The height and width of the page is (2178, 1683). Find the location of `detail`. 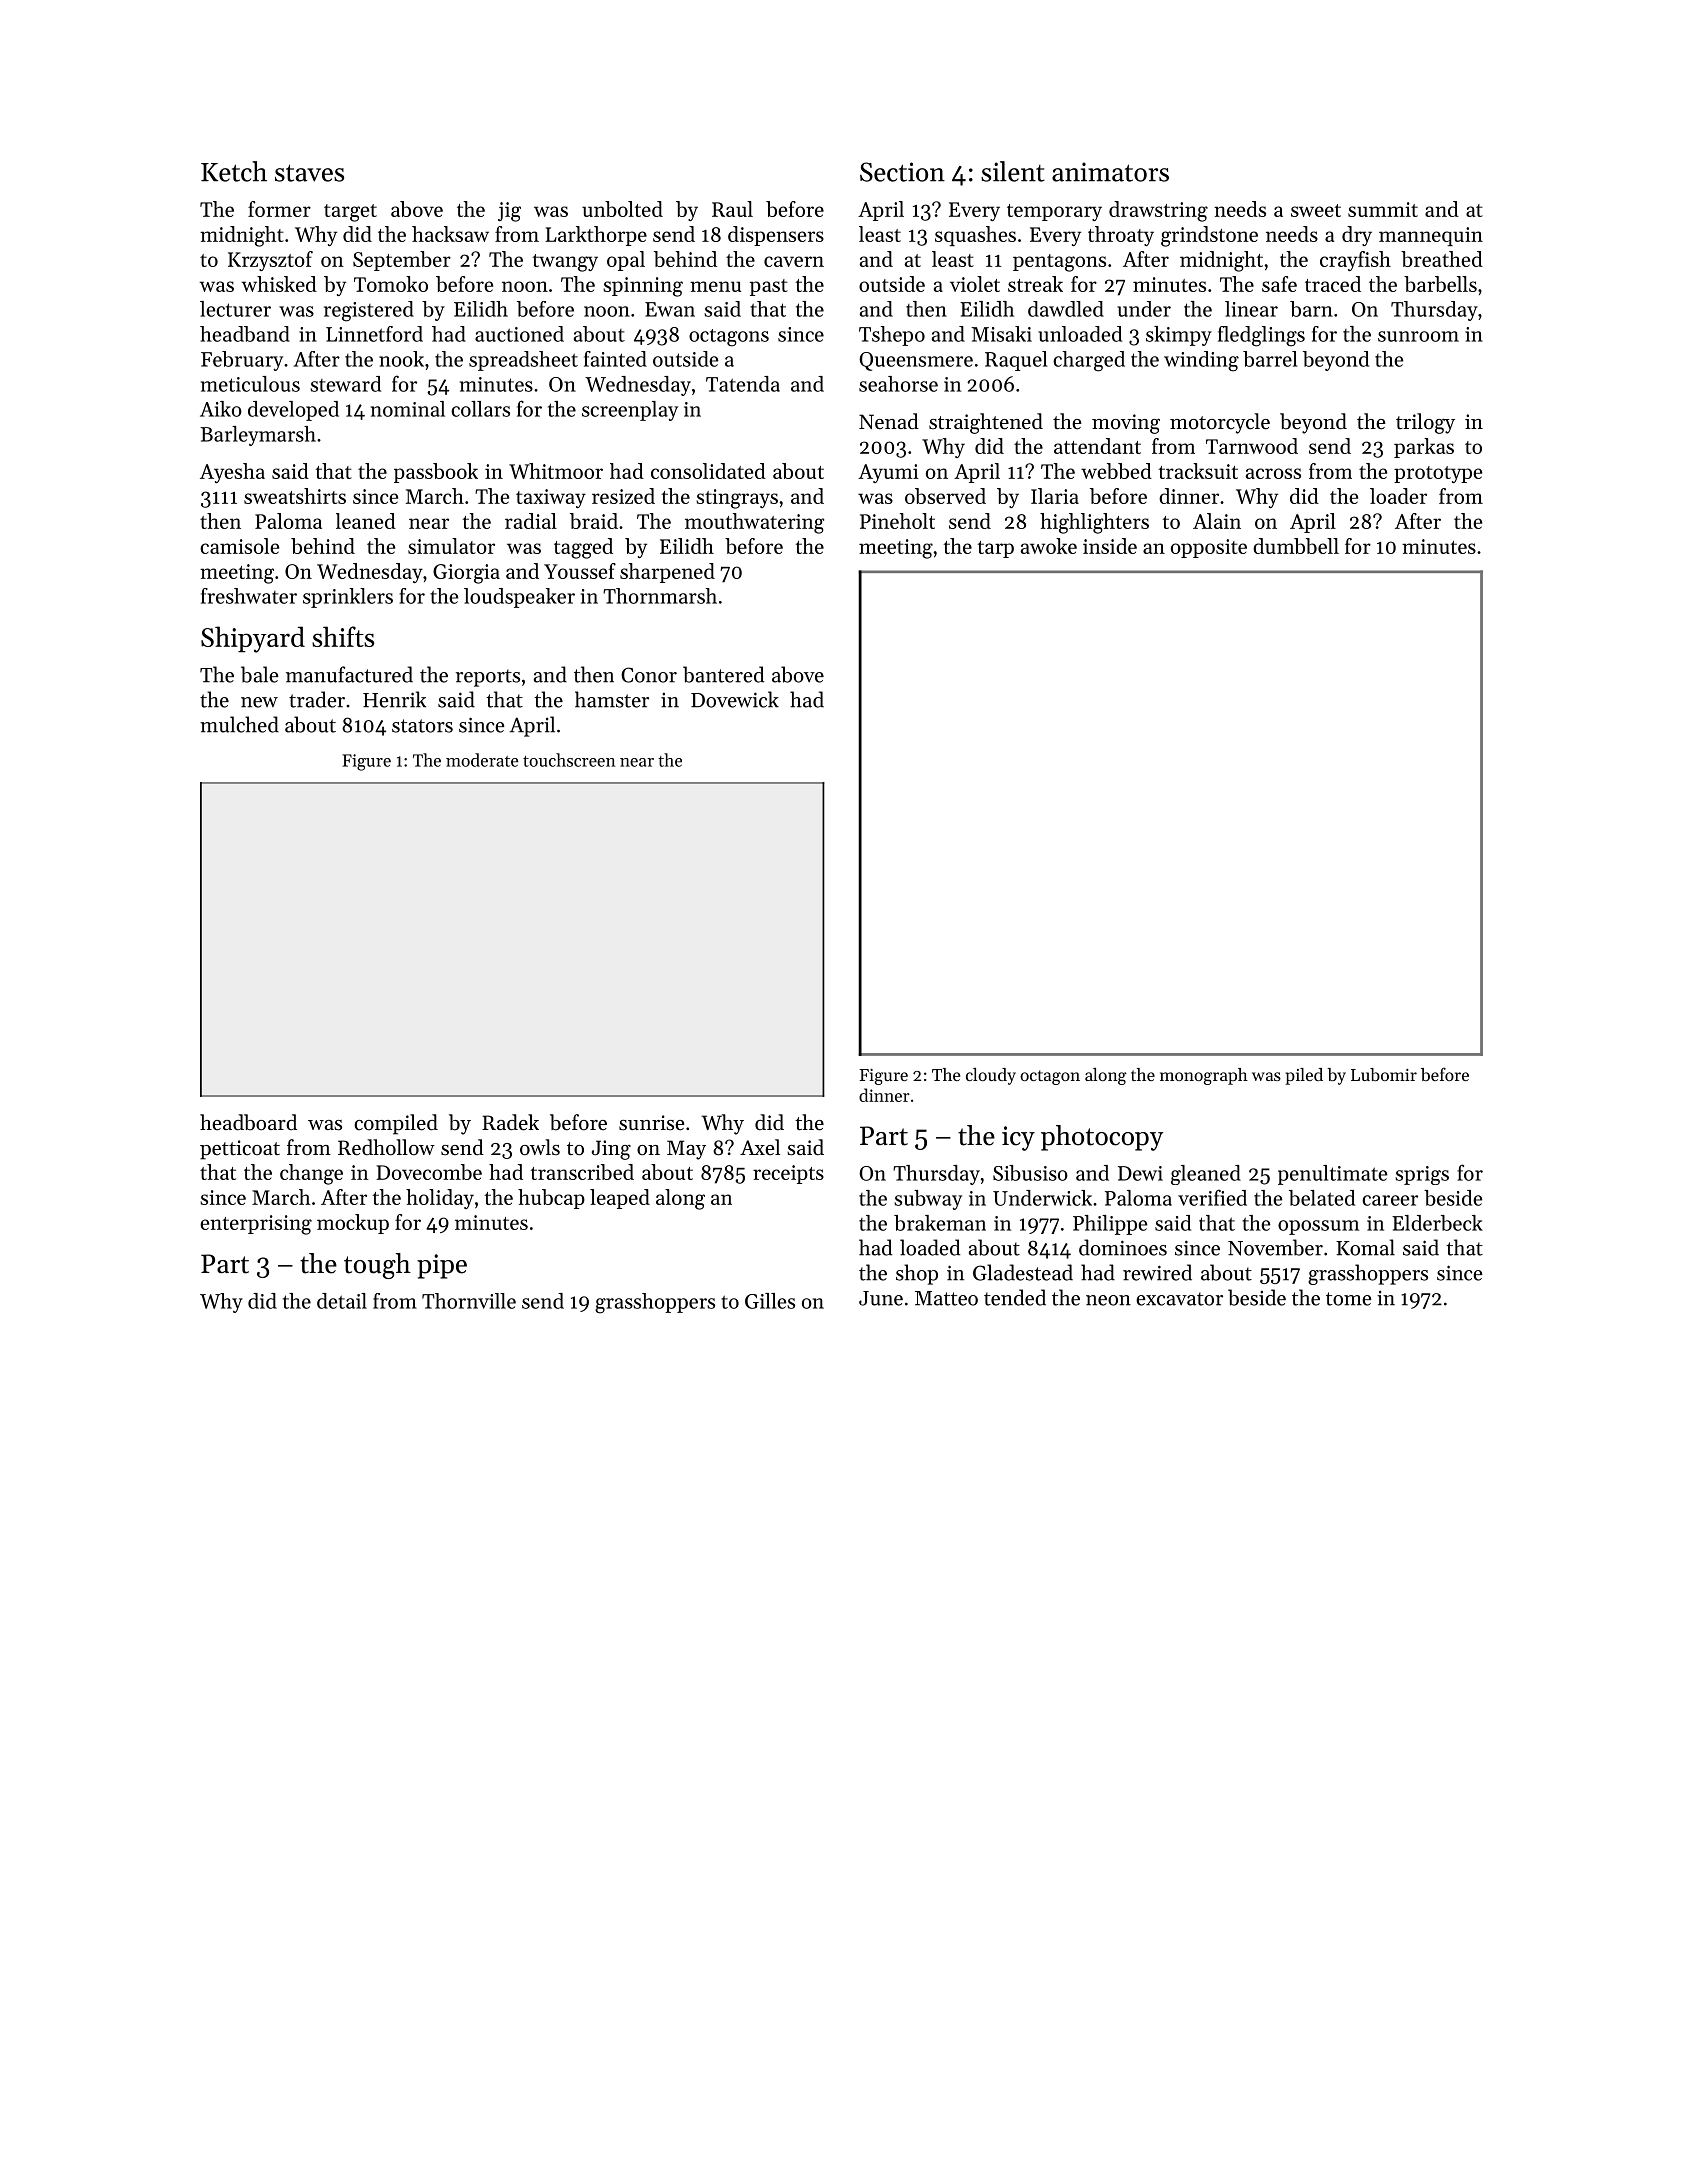

detail is located at coordinates (342, 1301).
